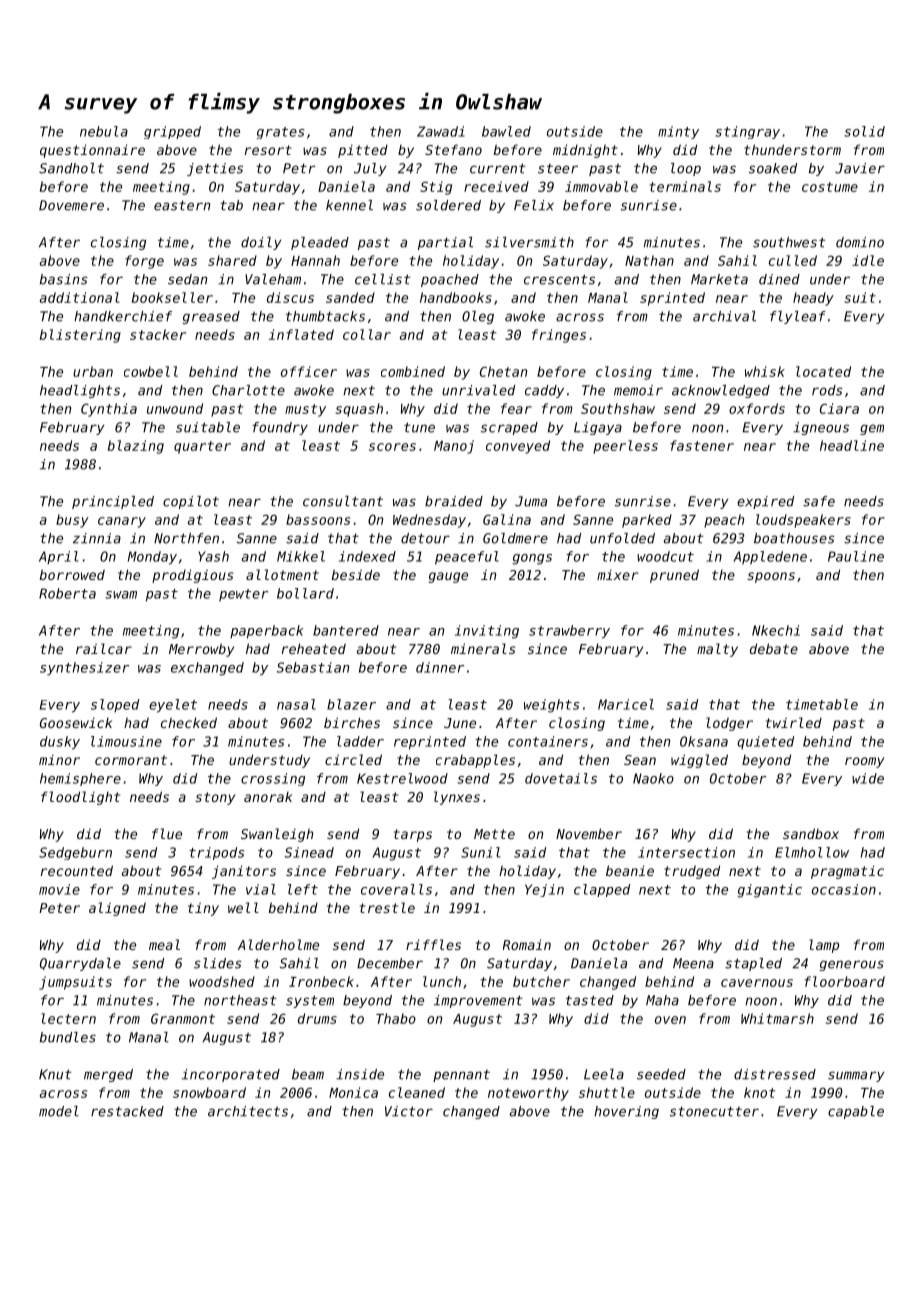  What do you see at coordinates (59, 1111) in the page?
I see `model` at bounding box center [59, 1111].
